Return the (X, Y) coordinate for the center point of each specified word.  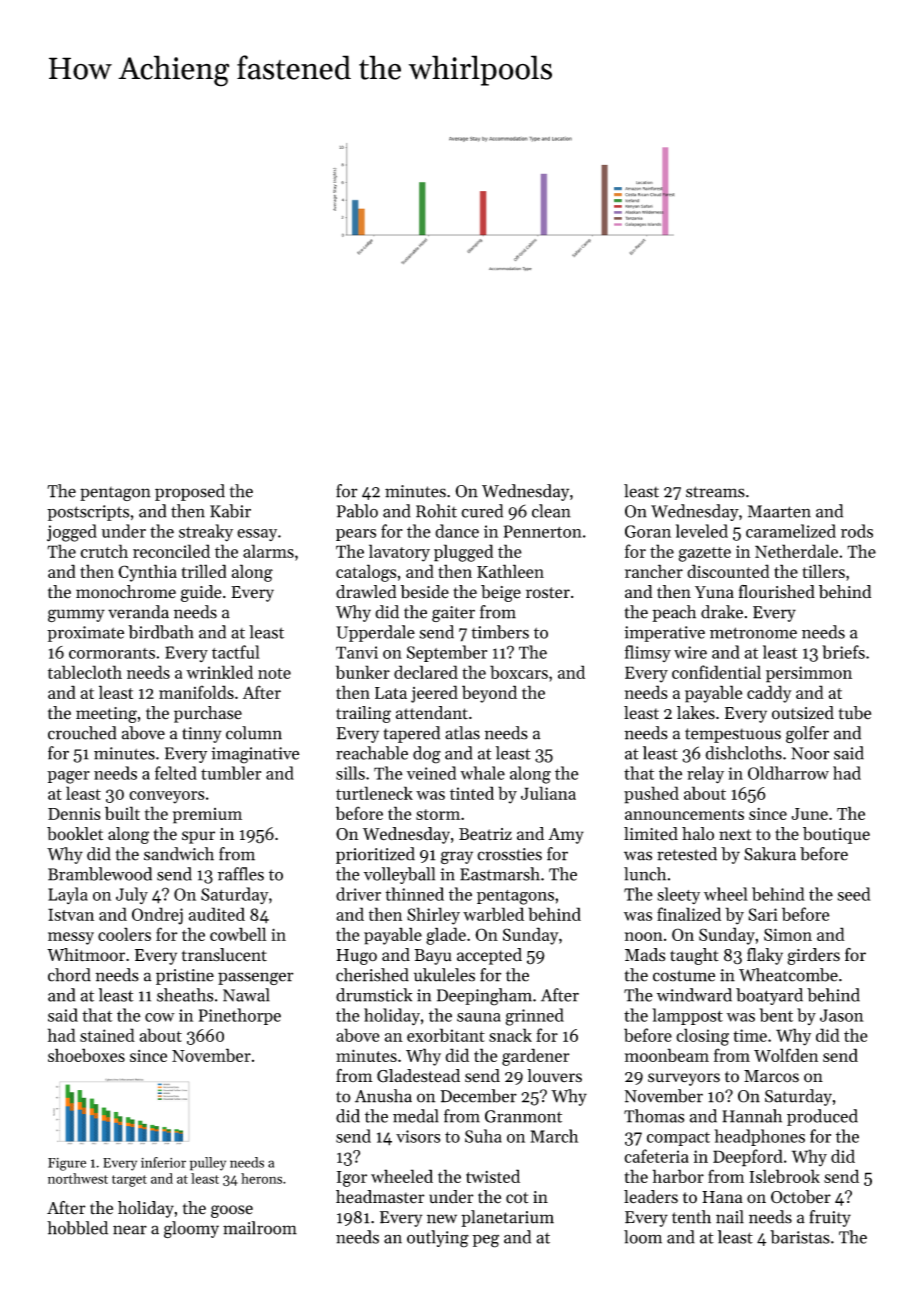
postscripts (88, 513)
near (130, 1230)
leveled (702, 531)
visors (418, 1136)
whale (482, 773)
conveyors (167, 797)
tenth (691, 1217)
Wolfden (786, 1055)
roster (548, 593)
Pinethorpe (240, 1016)
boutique (836, 835)
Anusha (383, 1096)
